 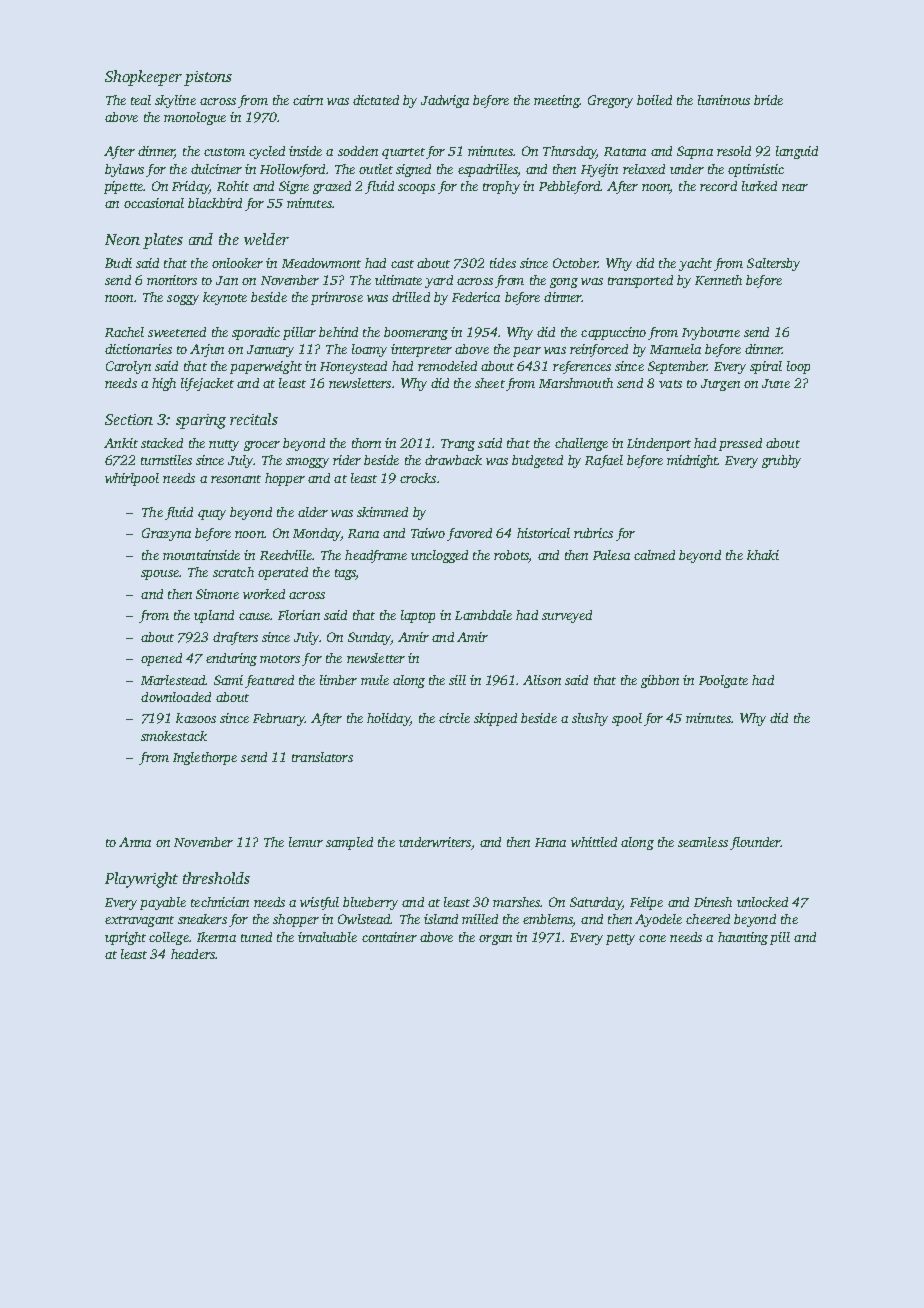 What do you see at coordinates (266, 239) in the image?
I see `welder` at bounding box center [266, 239].
